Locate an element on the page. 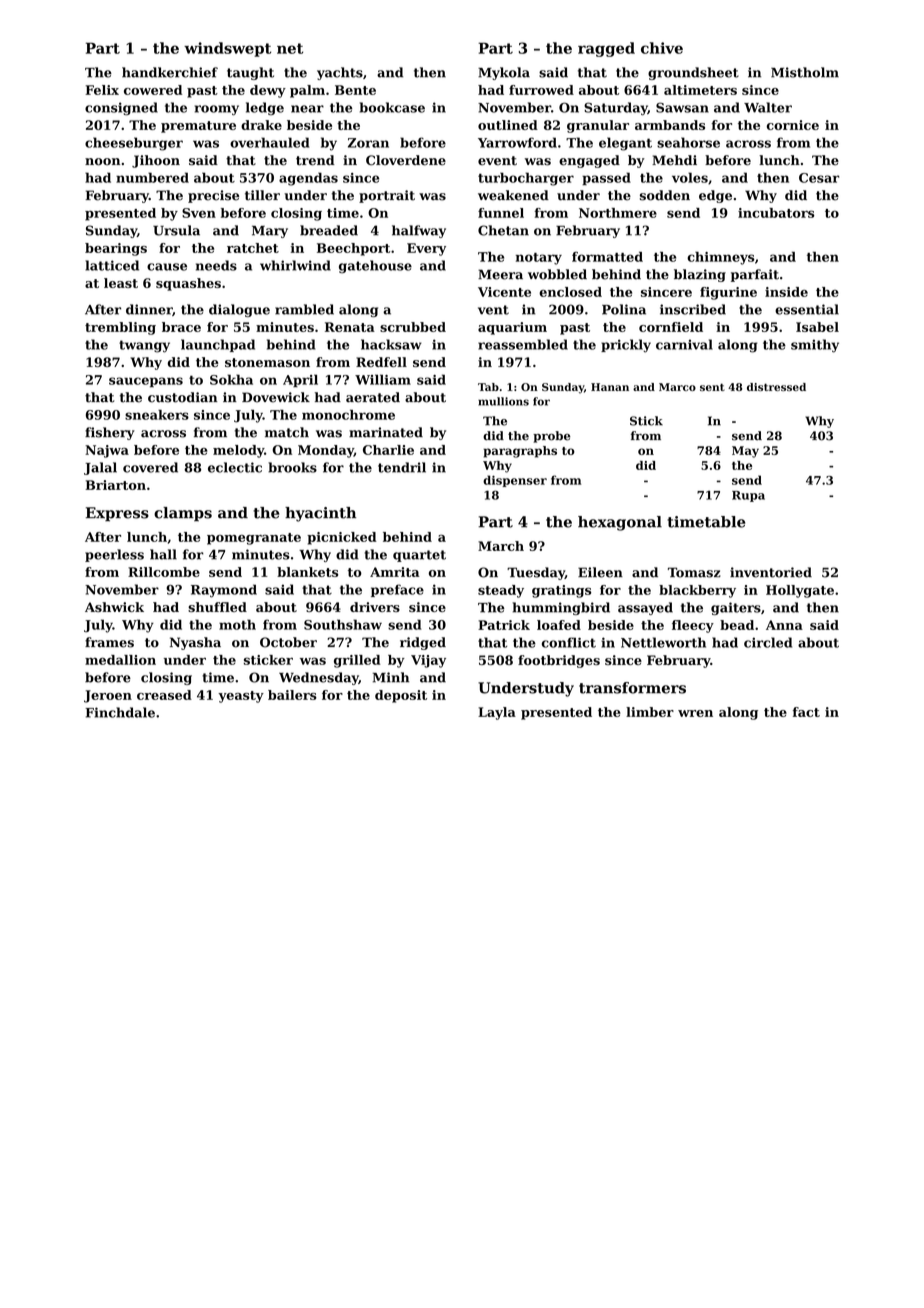 Image resolution: width=924 pixels, height=1308 pixels. chive is located at coordinates (662, 48).
